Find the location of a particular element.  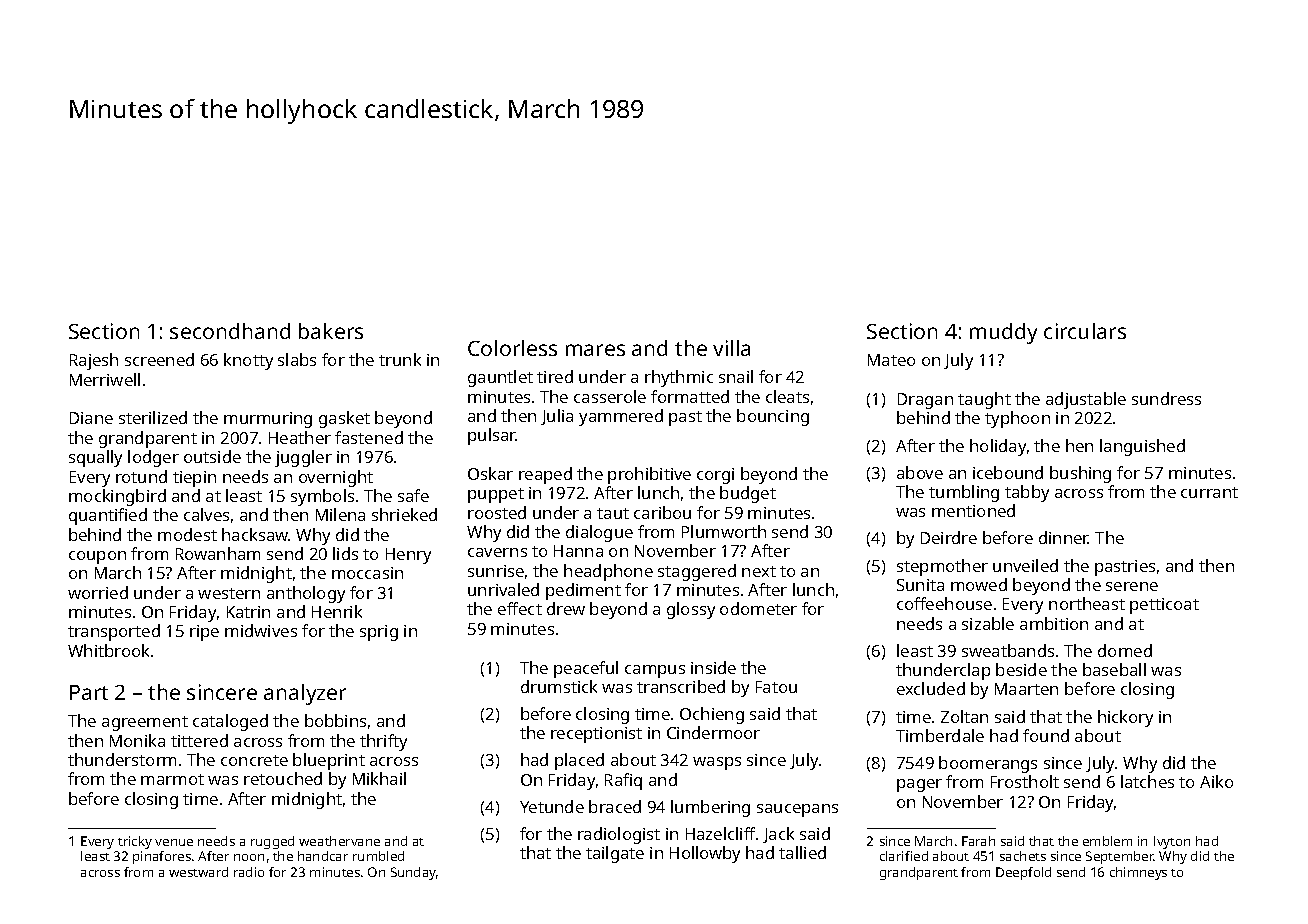

casserole is located at coordinates (610, 396).
